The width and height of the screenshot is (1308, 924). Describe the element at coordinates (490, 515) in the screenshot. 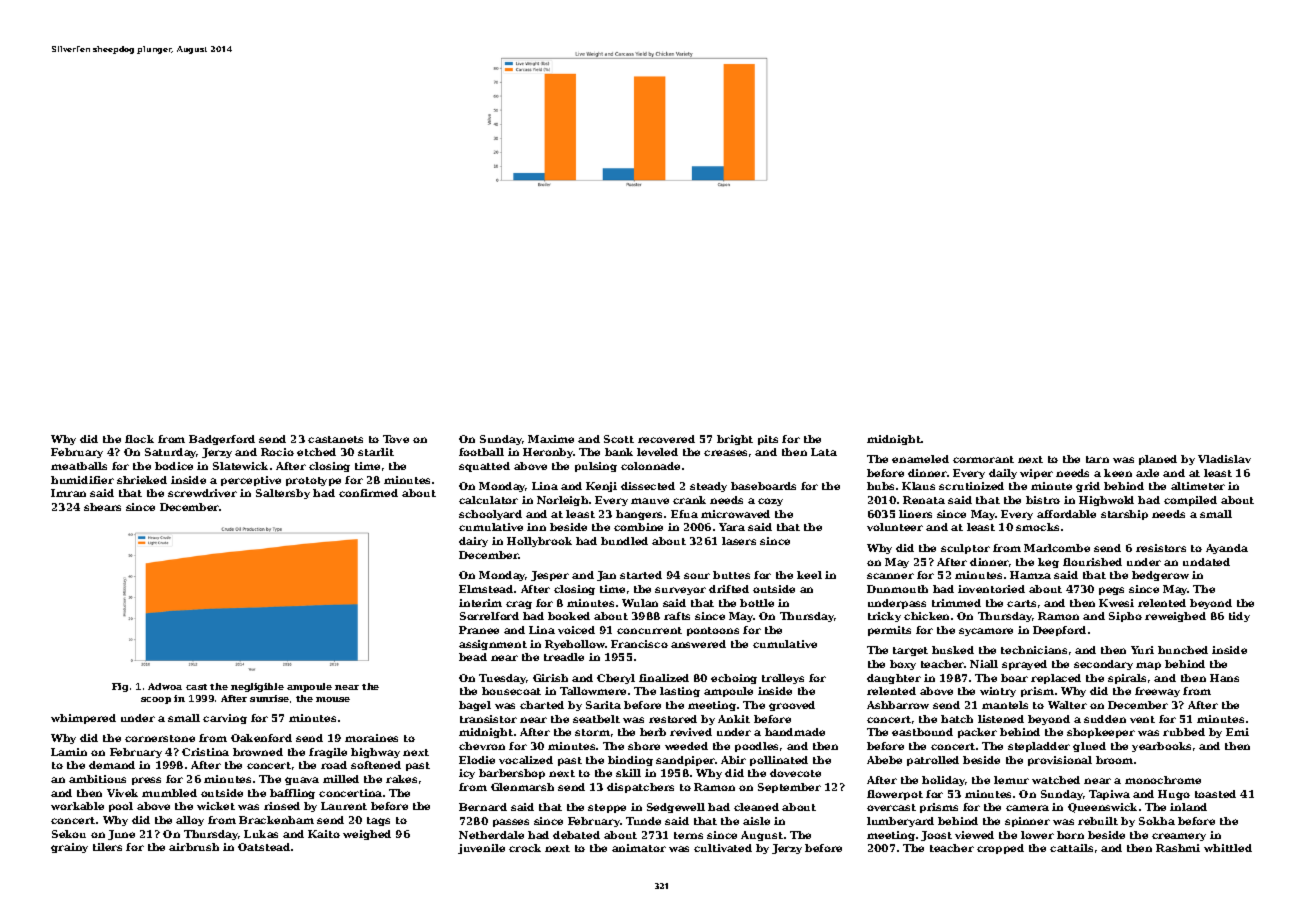

I see `schoolyard` at that location.
